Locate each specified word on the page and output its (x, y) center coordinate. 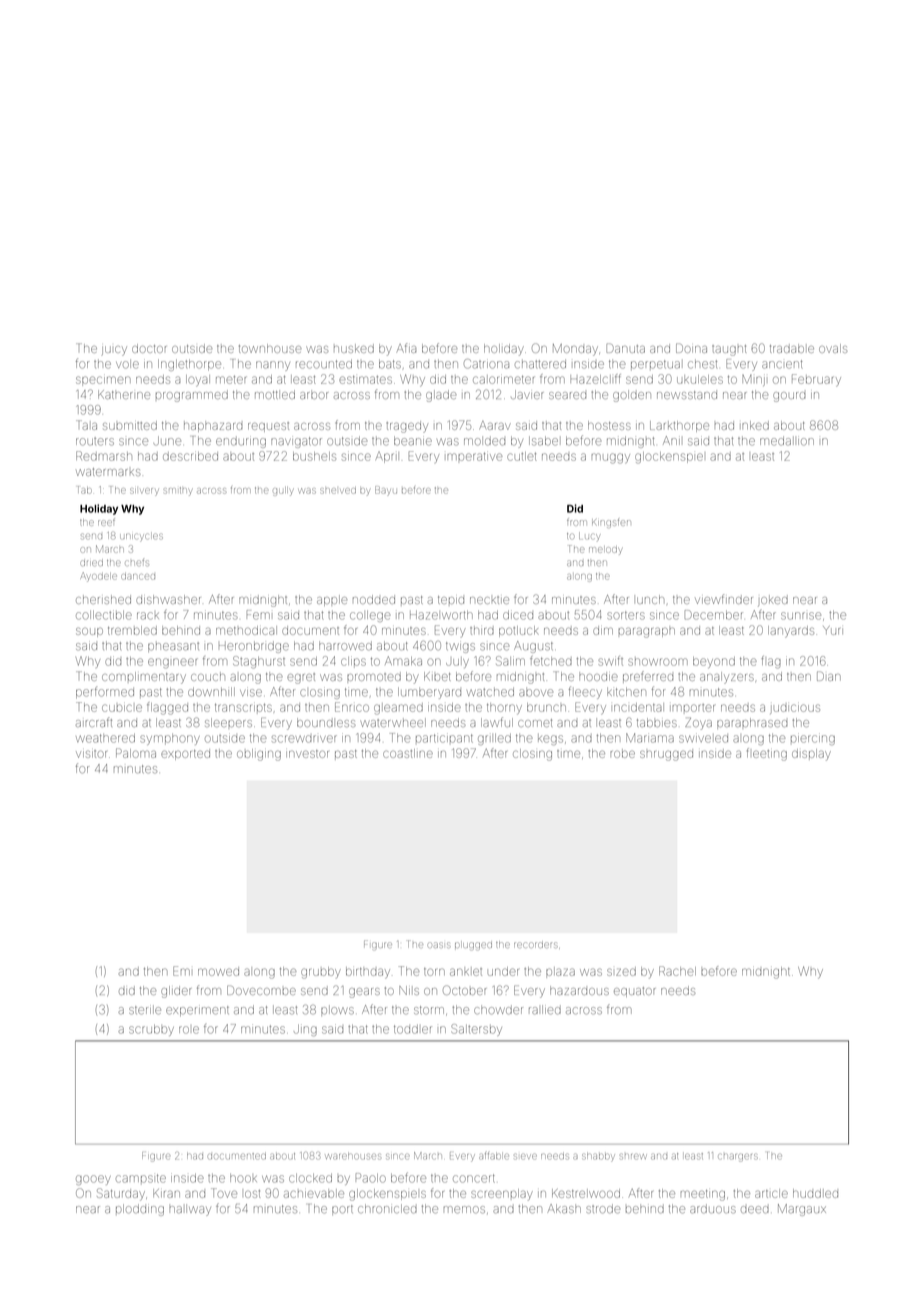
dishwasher (168, 599)
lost (252, 1194)
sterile (145, 1010)
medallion (787, 441)
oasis (439, 945)
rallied (545, 1010)
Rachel (677, 971)
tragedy (407, 427)
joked (773, 601)
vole (127, 364)
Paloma (136, 753)
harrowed (345, 646)
